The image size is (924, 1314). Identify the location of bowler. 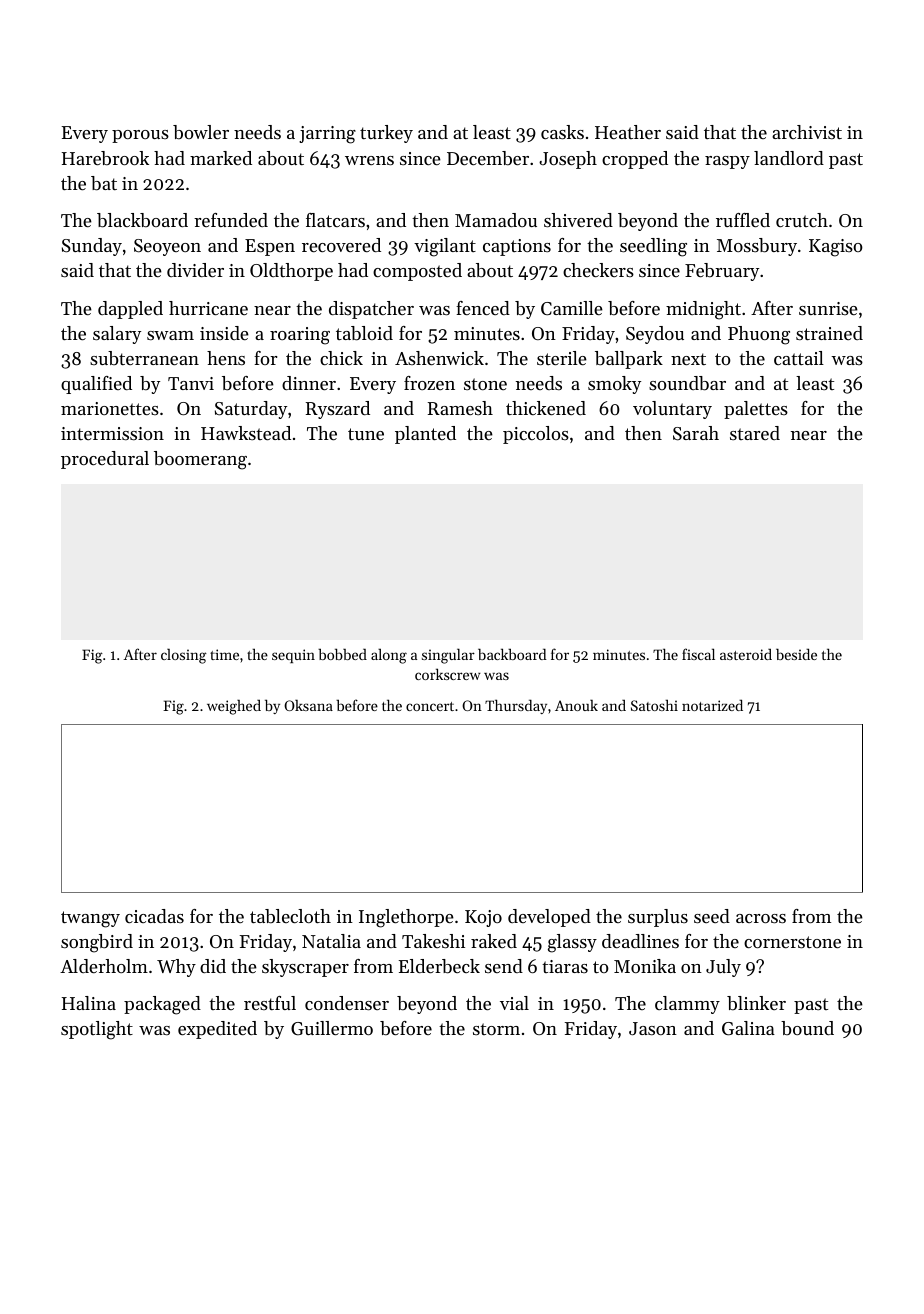
(201, 132).
